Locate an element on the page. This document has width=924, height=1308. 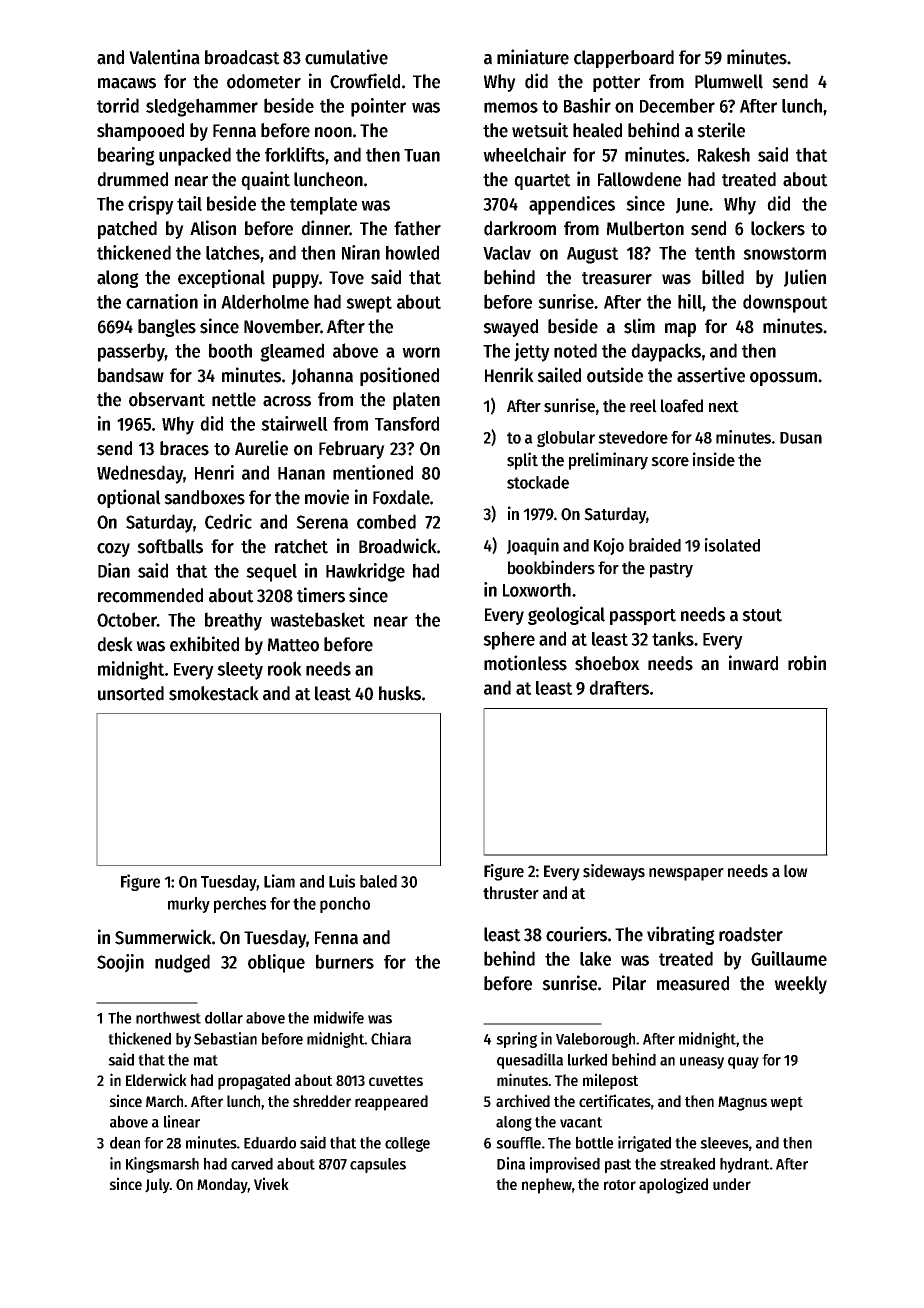
improvised is located at coordinates (565, 1165).
